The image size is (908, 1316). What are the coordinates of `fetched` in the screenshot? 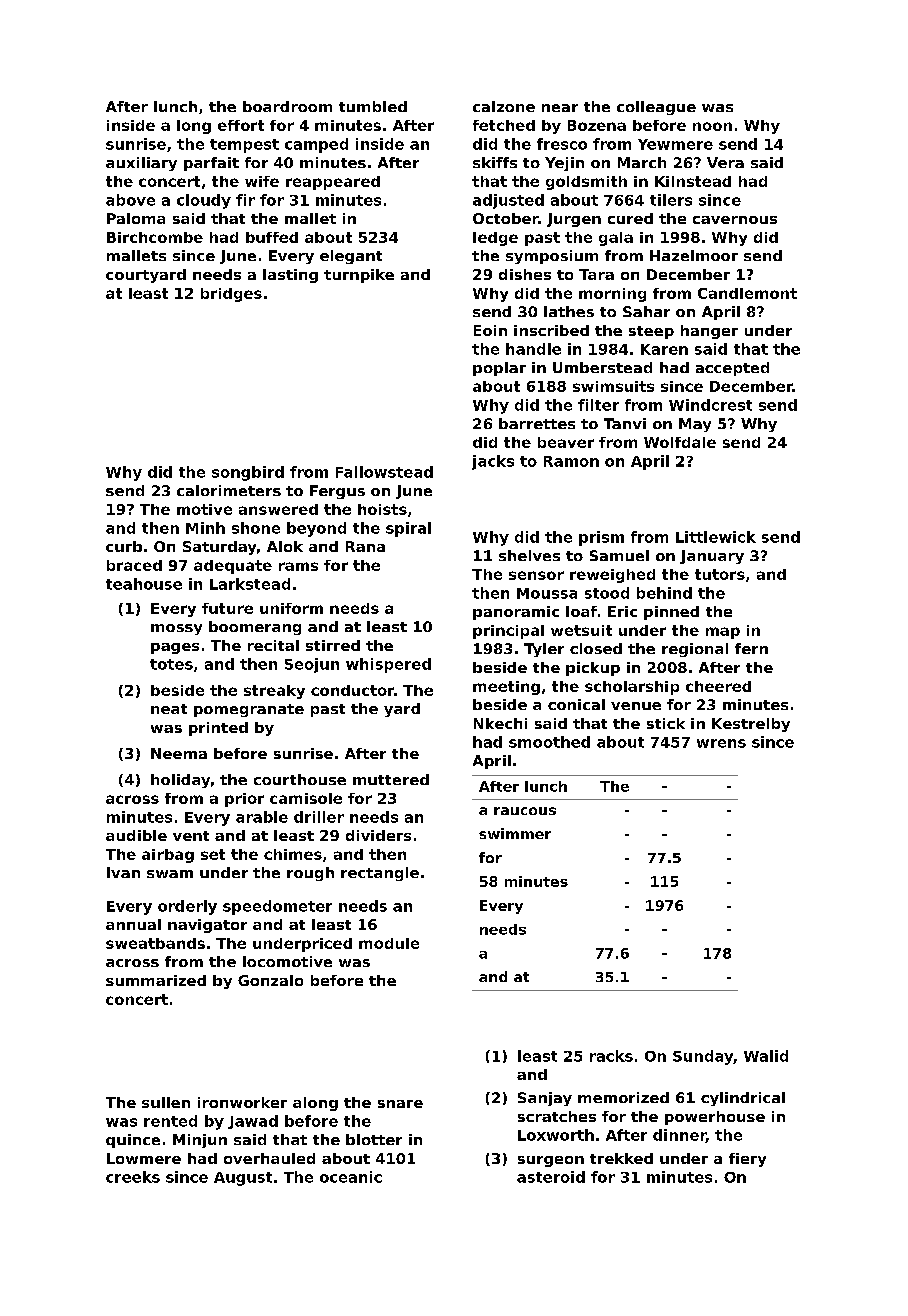 It's located at (504, 125).
